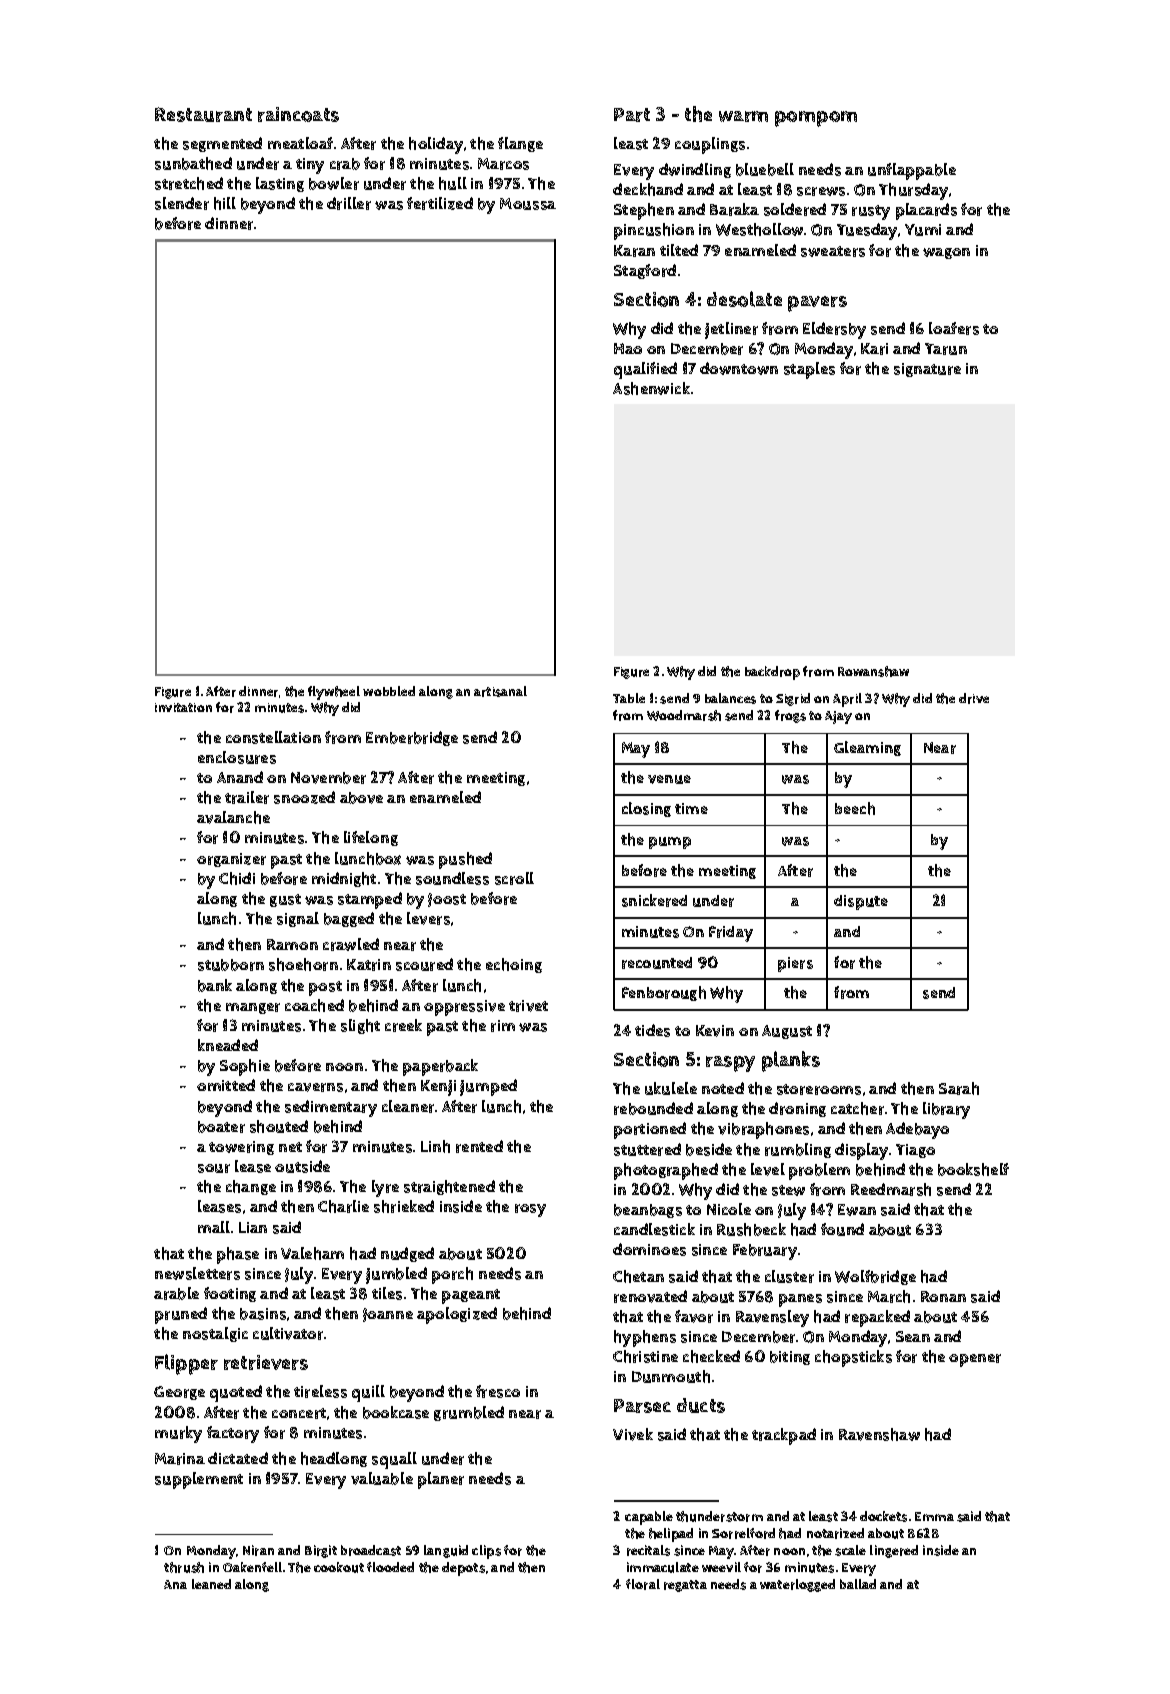 The image size is (1170, 1694). What do you see at coordinates (231, 860) in the screenshot?
I see `organizer` at bounding box center [231, 860].
